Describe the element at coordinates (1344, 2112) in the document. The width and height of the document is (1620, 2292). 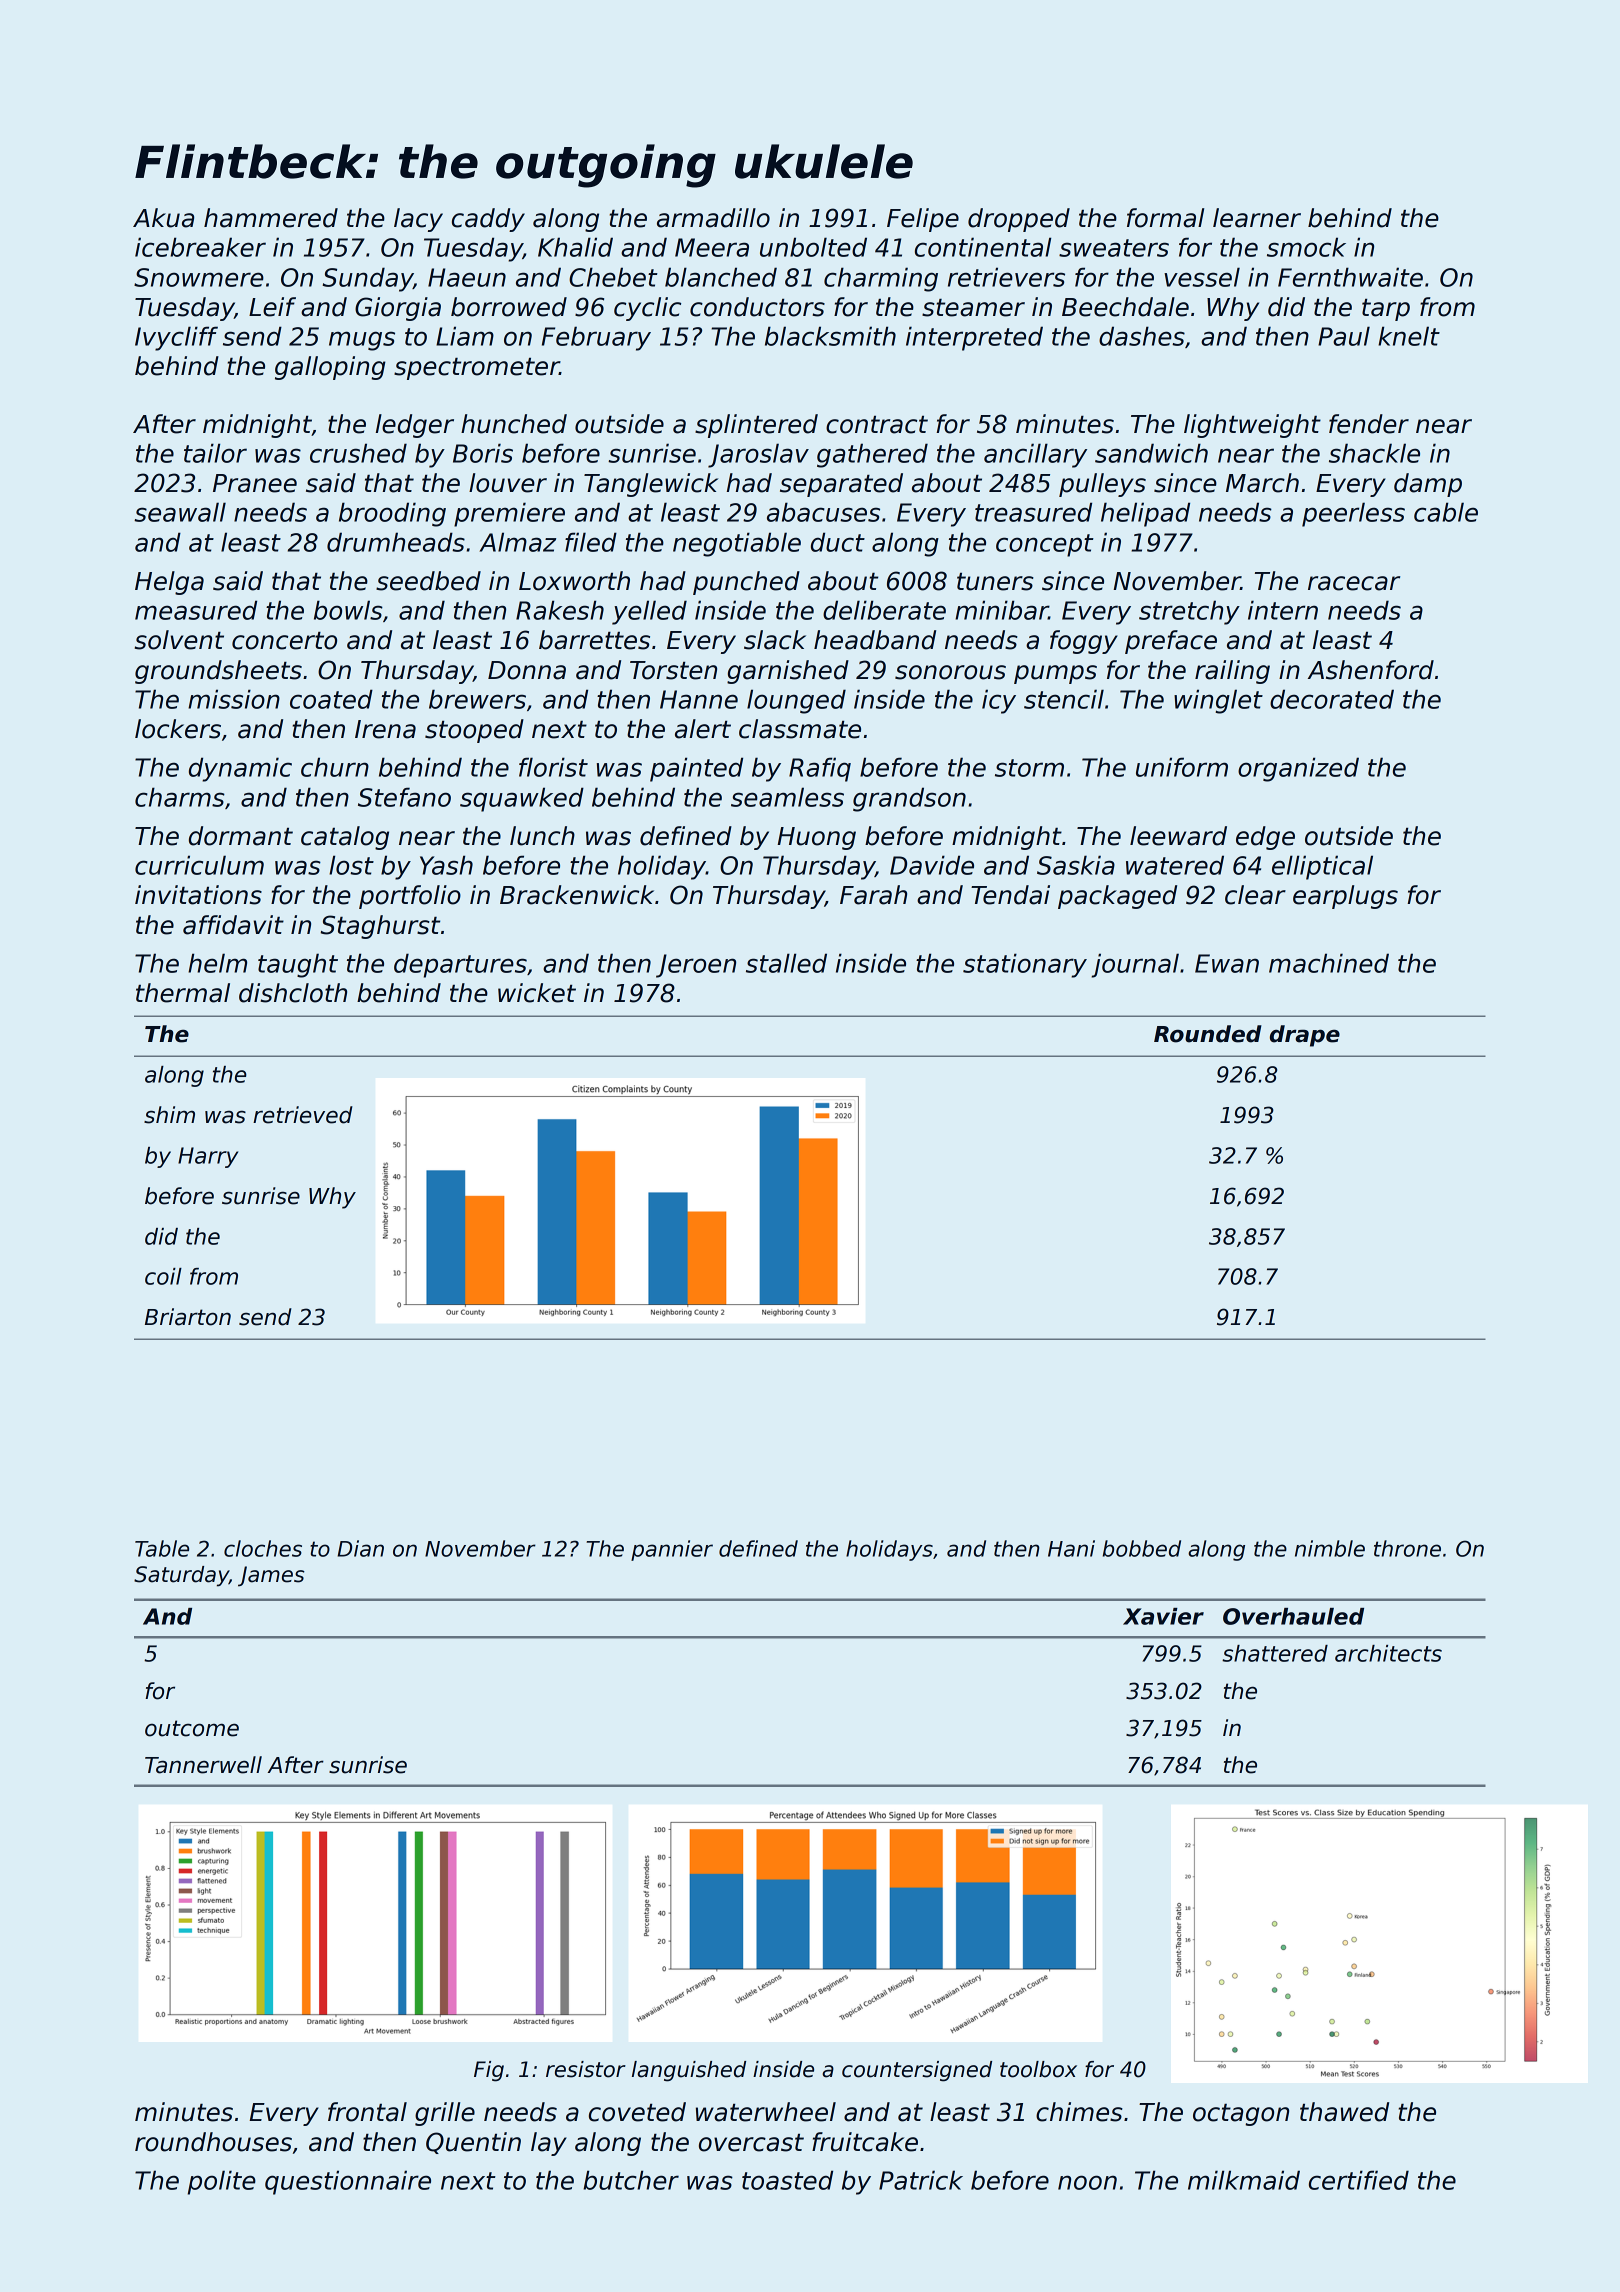
I see `thawed` at that location.
